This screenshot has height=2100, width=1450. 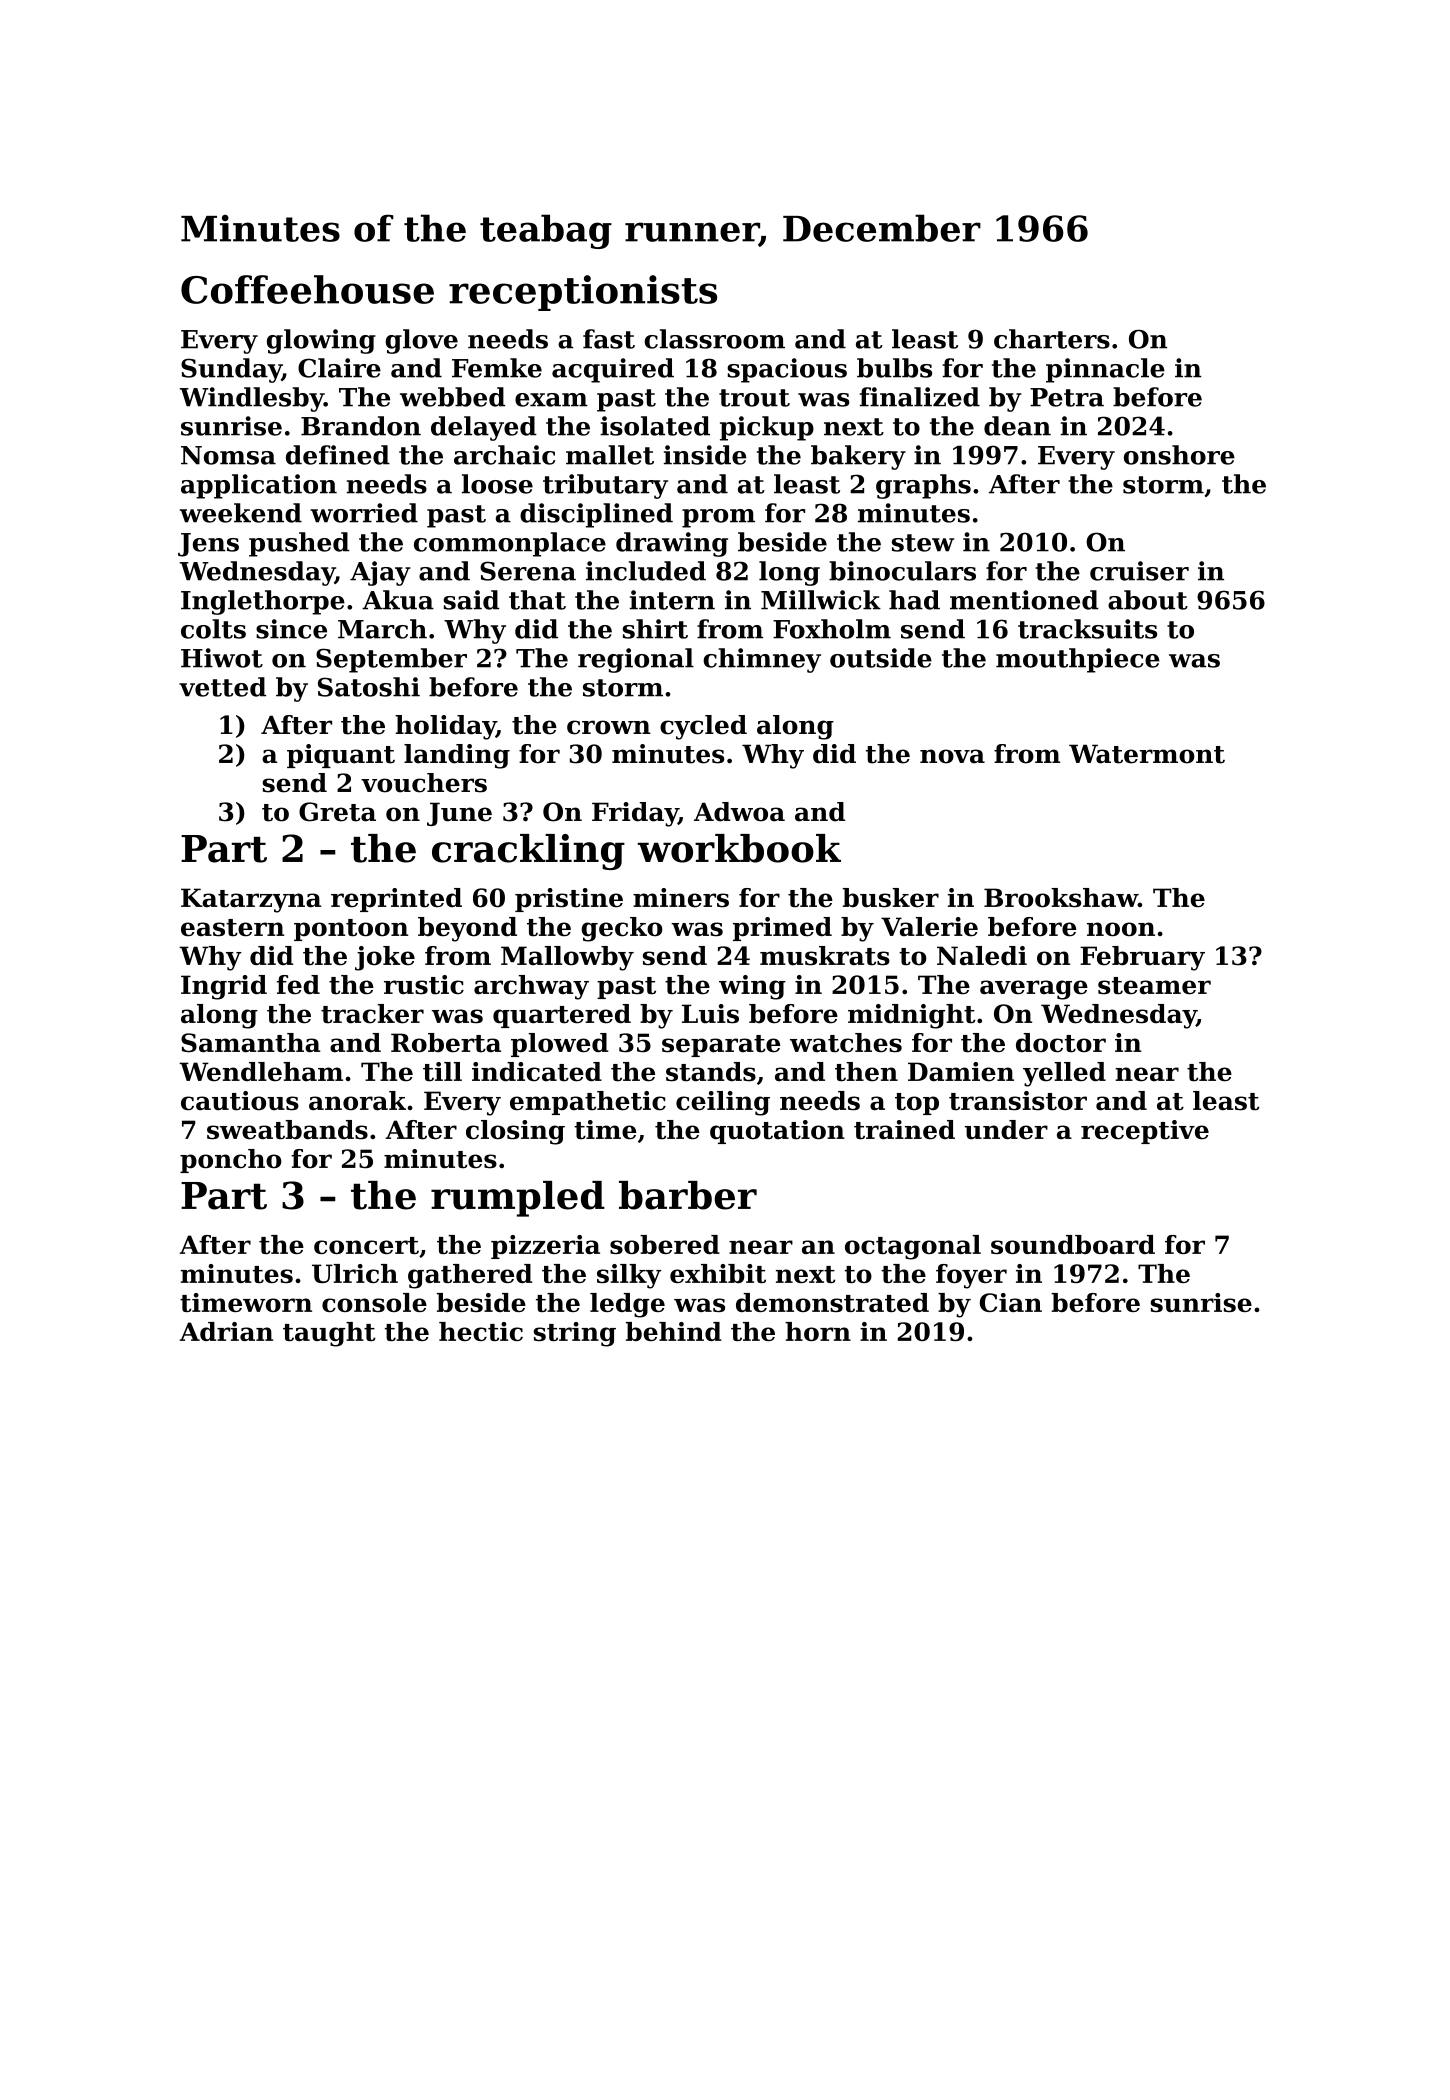 I want to click on muskrats, so click(x=825, y=956).
